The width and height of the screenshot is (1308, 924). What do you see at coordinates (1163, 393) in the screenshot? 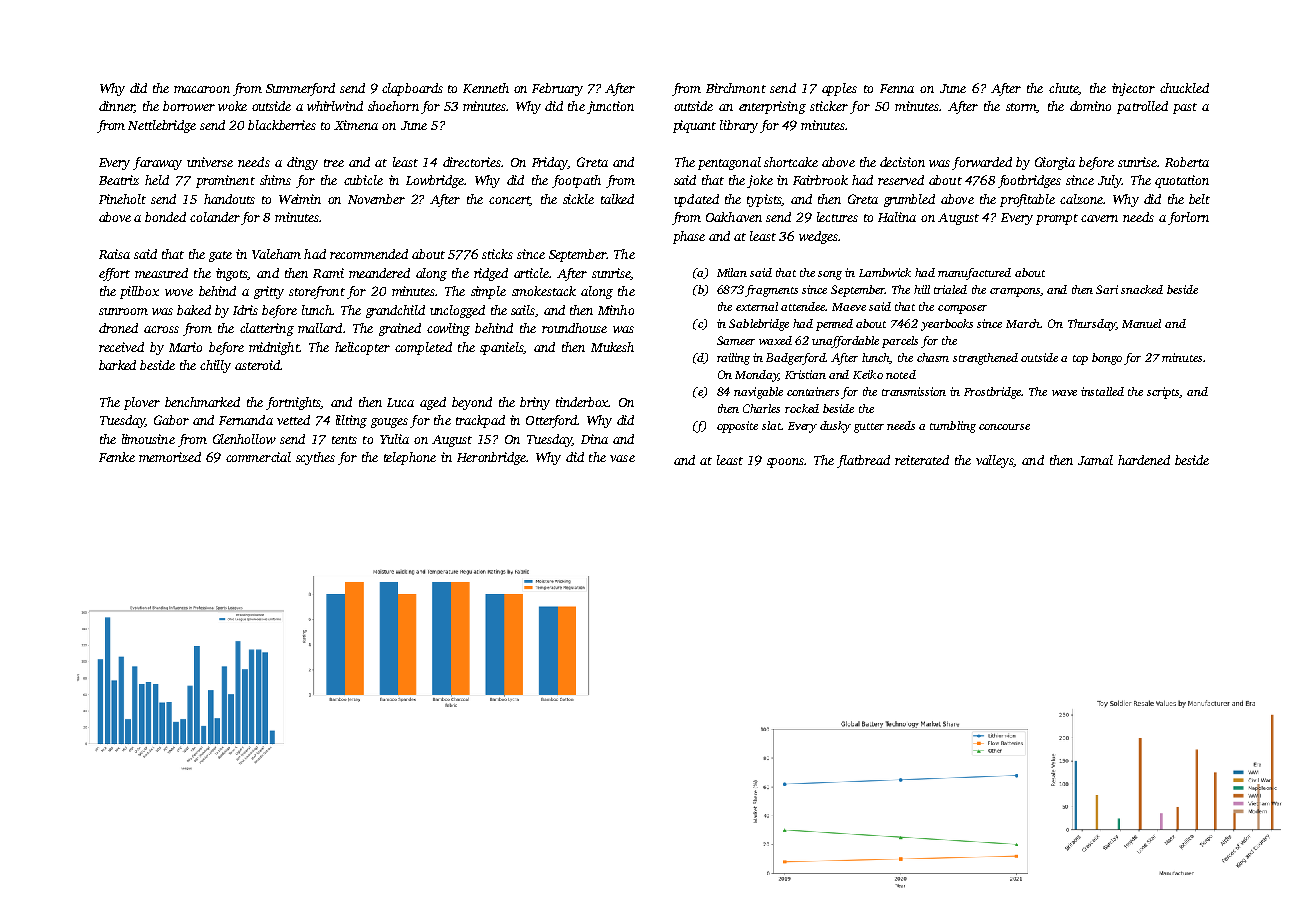
I see `scripts` at bounding box center [1163, 393].
